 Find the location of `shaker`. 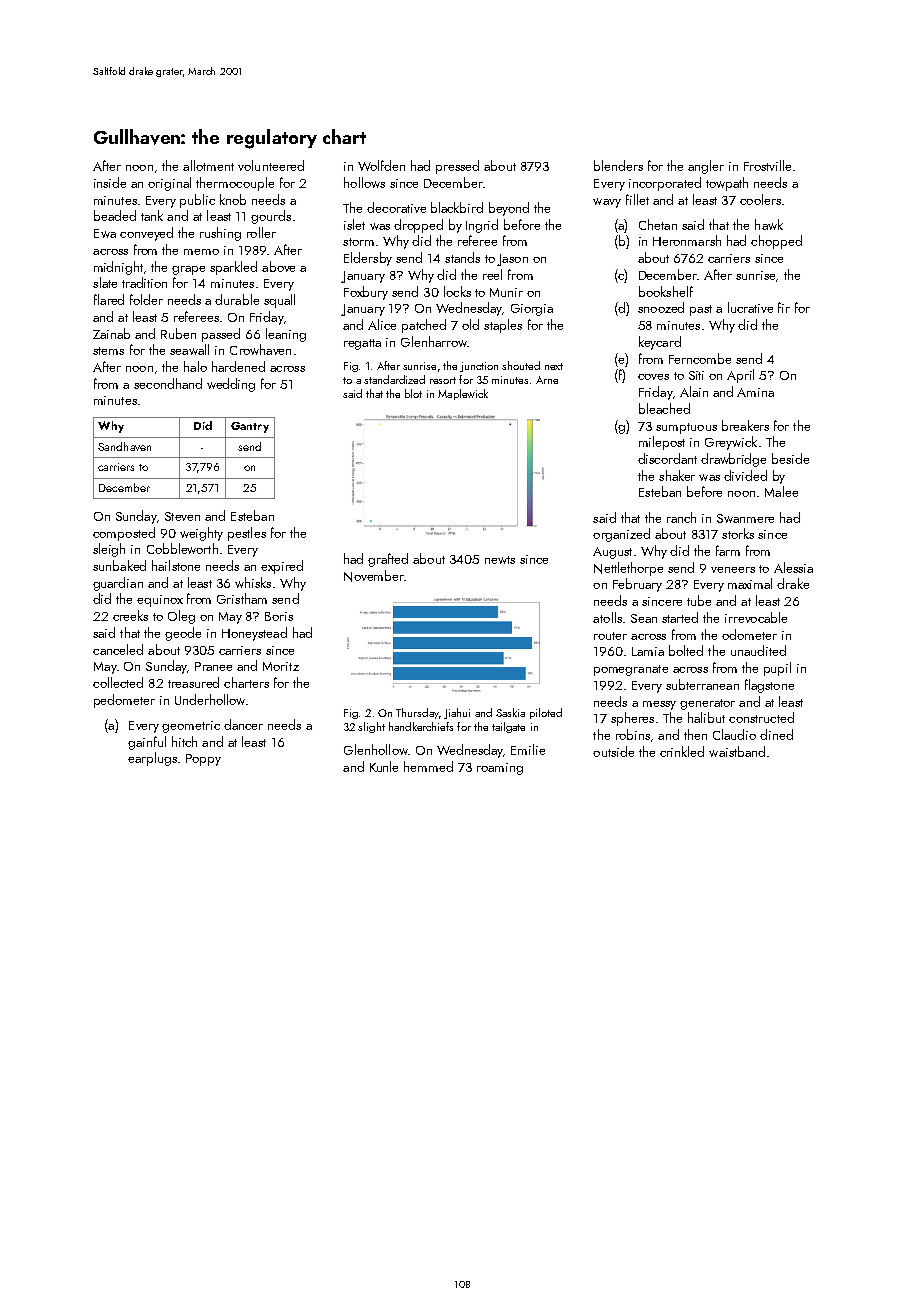

shaker is located at coordinates (677, 475).
